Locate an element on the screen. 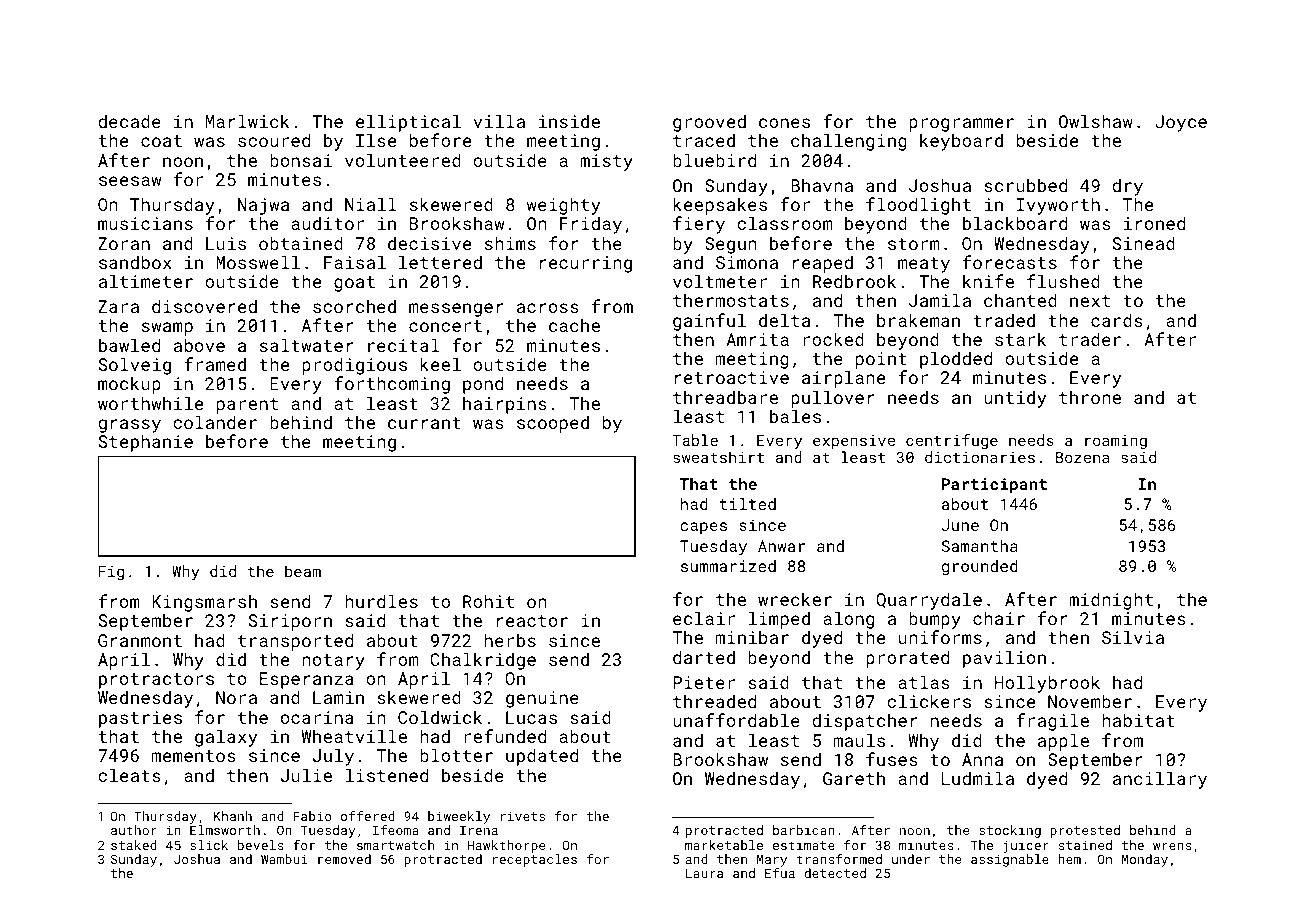  goat is located at coordinates (354, 284).
